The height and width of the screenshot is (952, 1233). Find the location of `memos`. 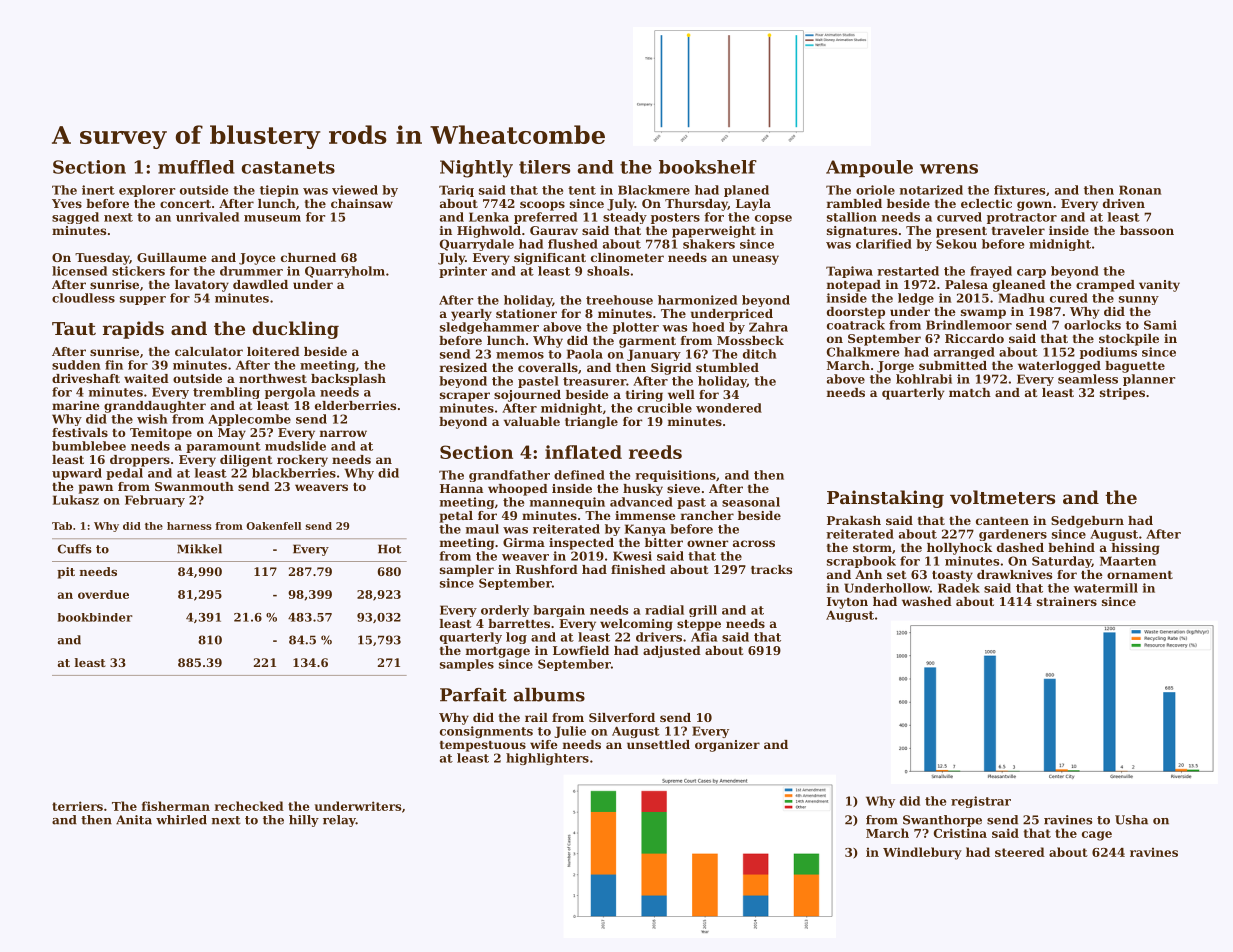

memos is located at coordinates (520, 355).
